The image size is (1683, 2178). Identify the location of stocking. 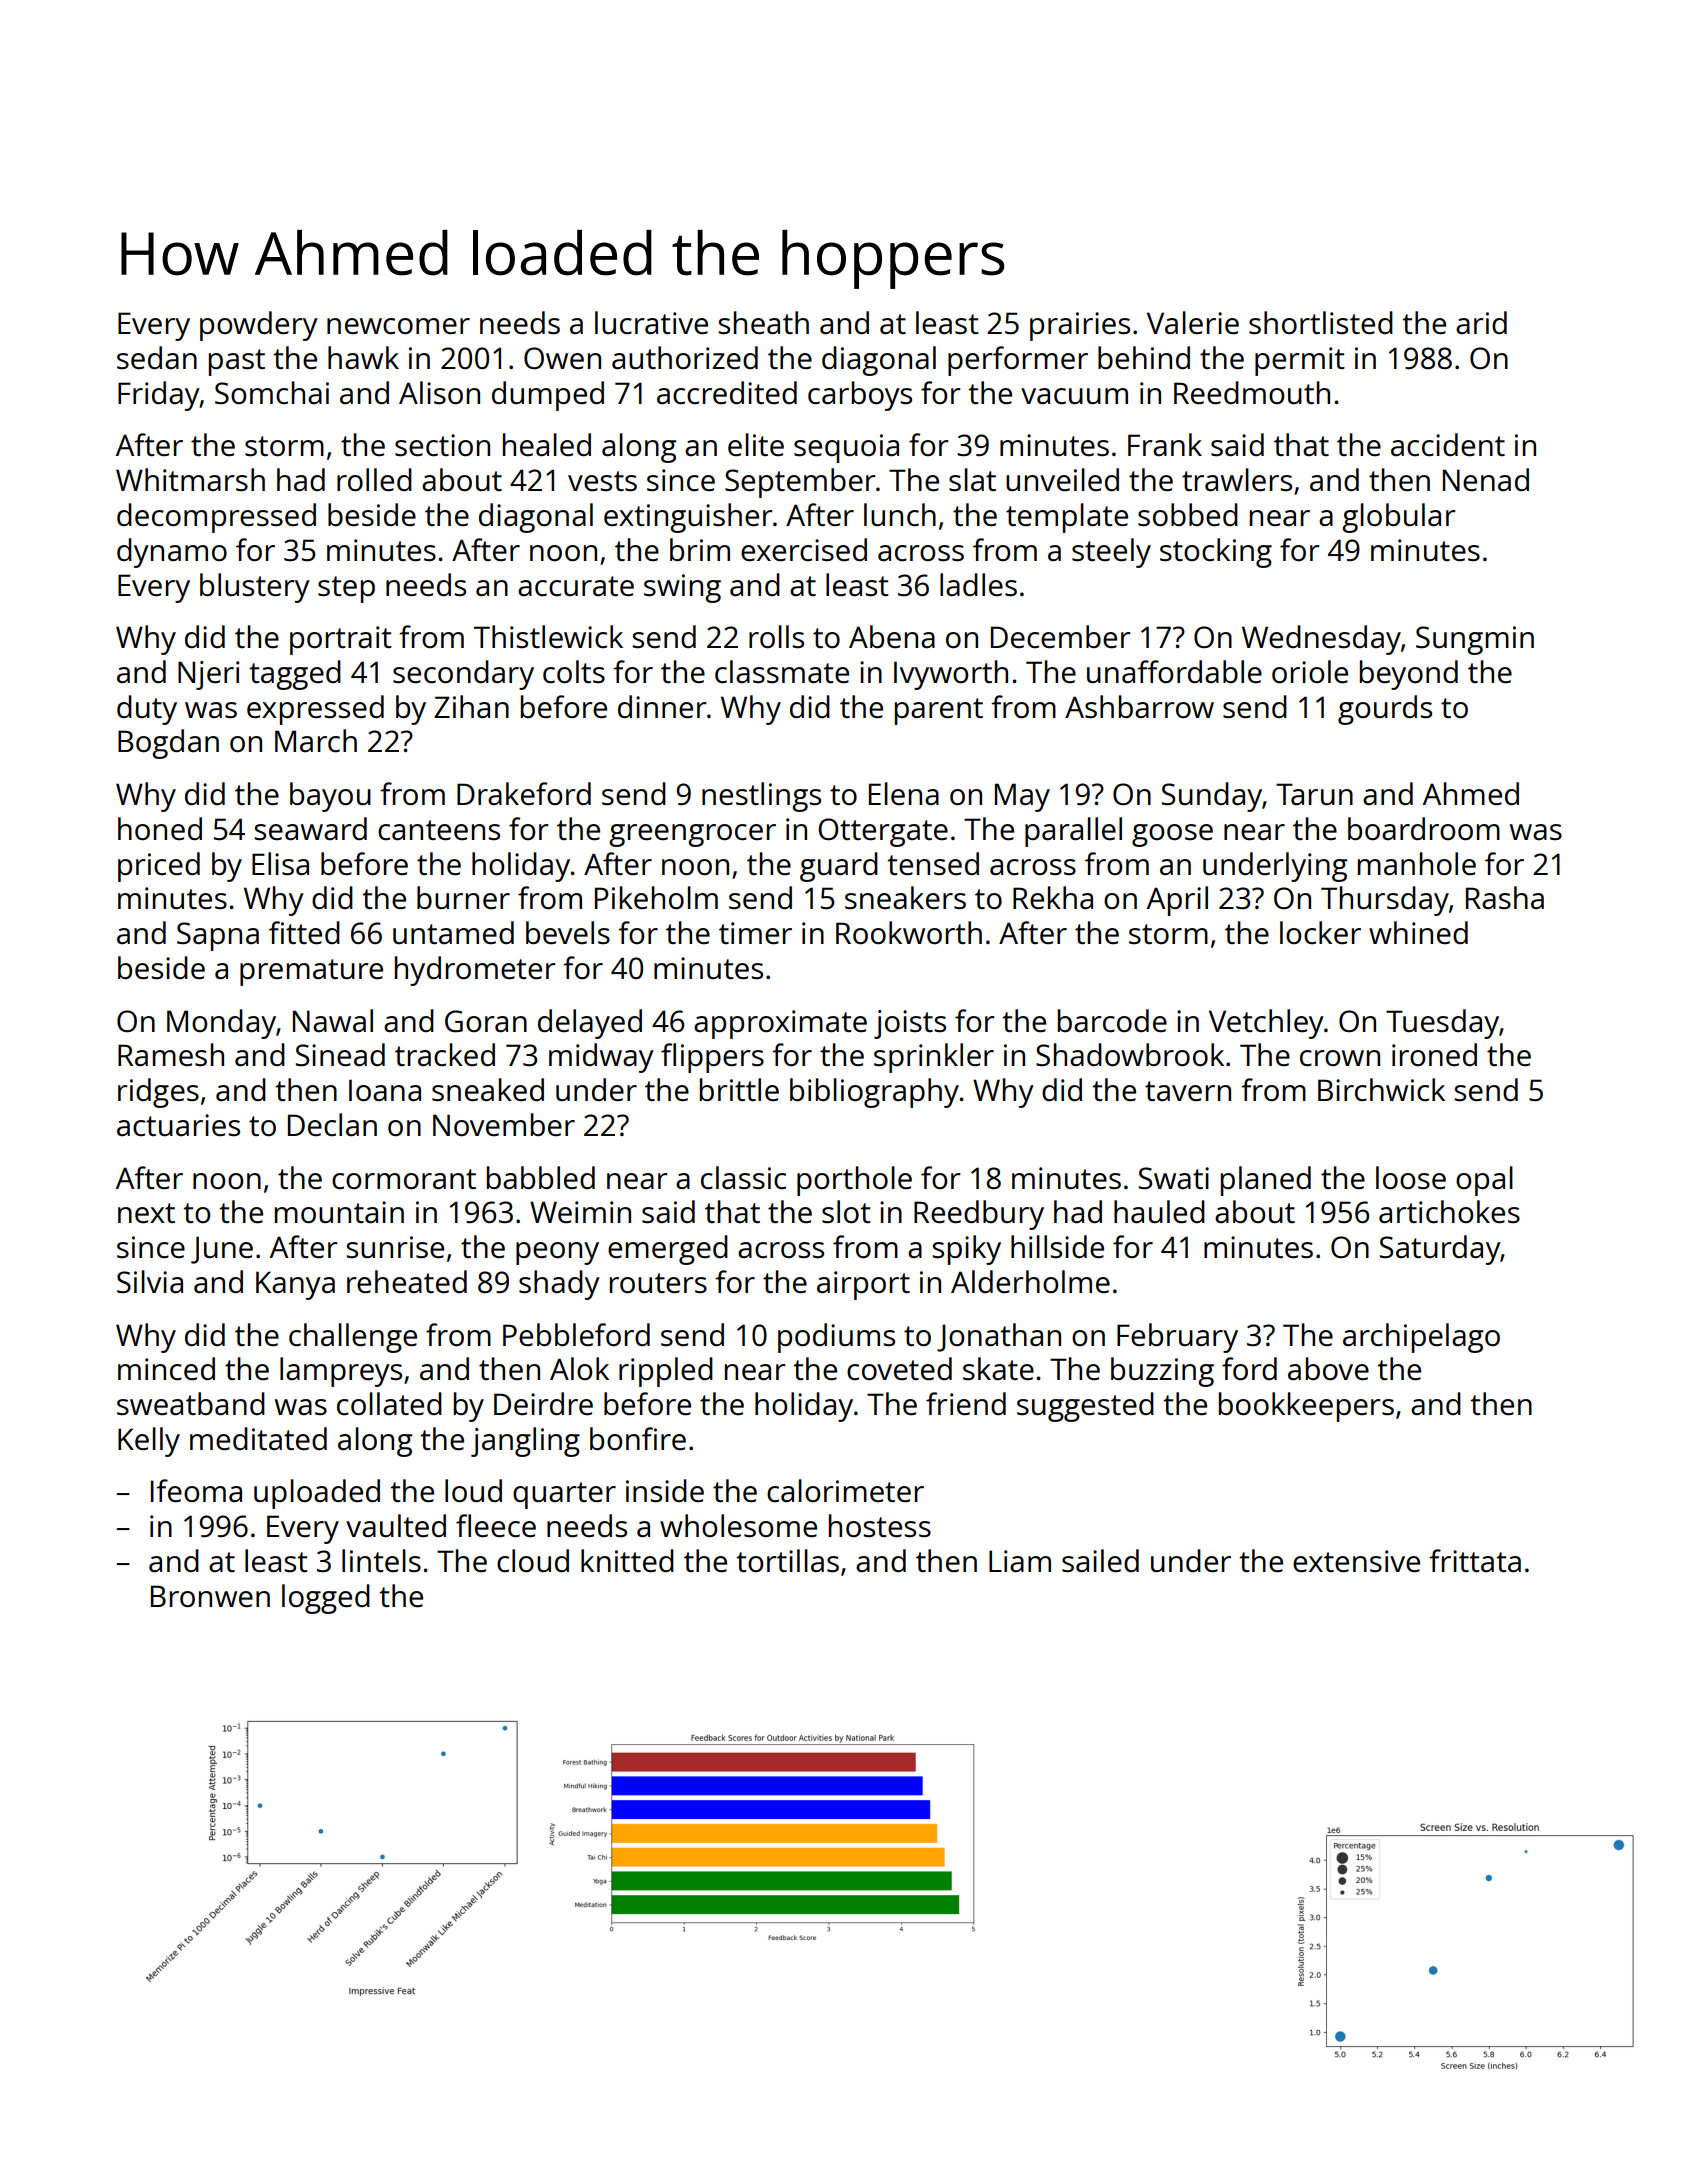
(1216, 553).
